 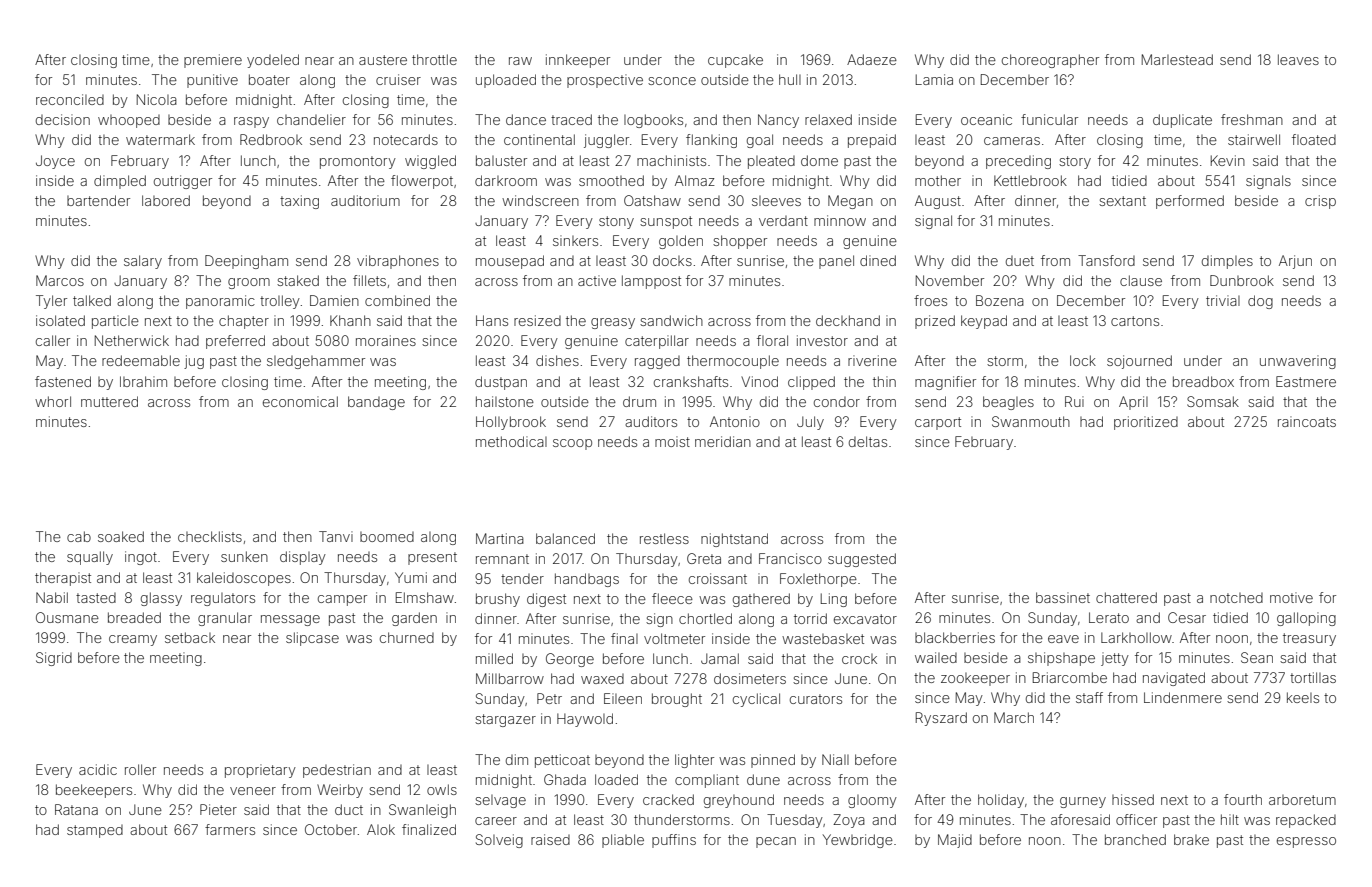 What do you see at coordinates (934, 79) in the screenshot?
I see `Lamia` at bounding box center [934, 79].
